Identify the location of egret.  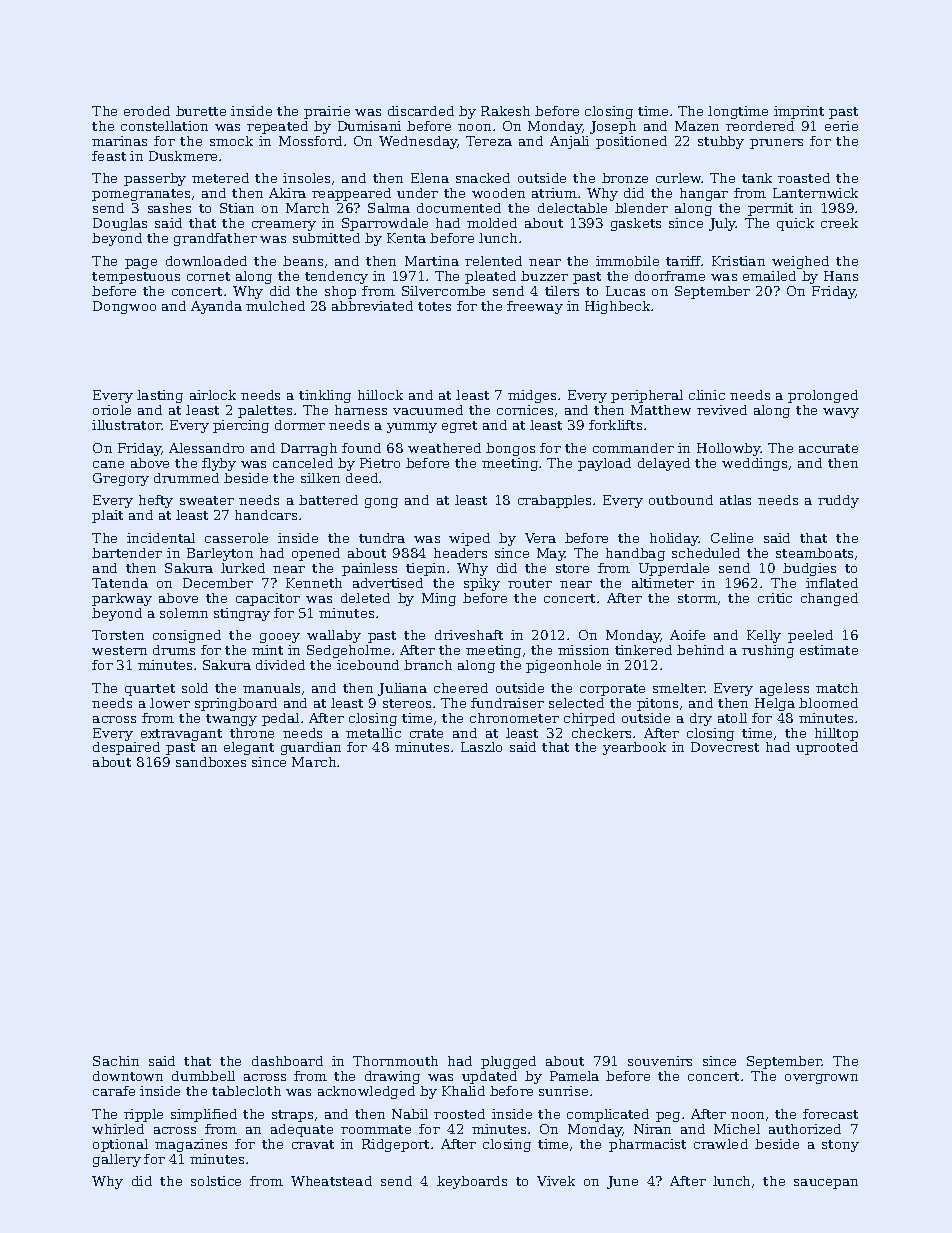
(459, 427).
